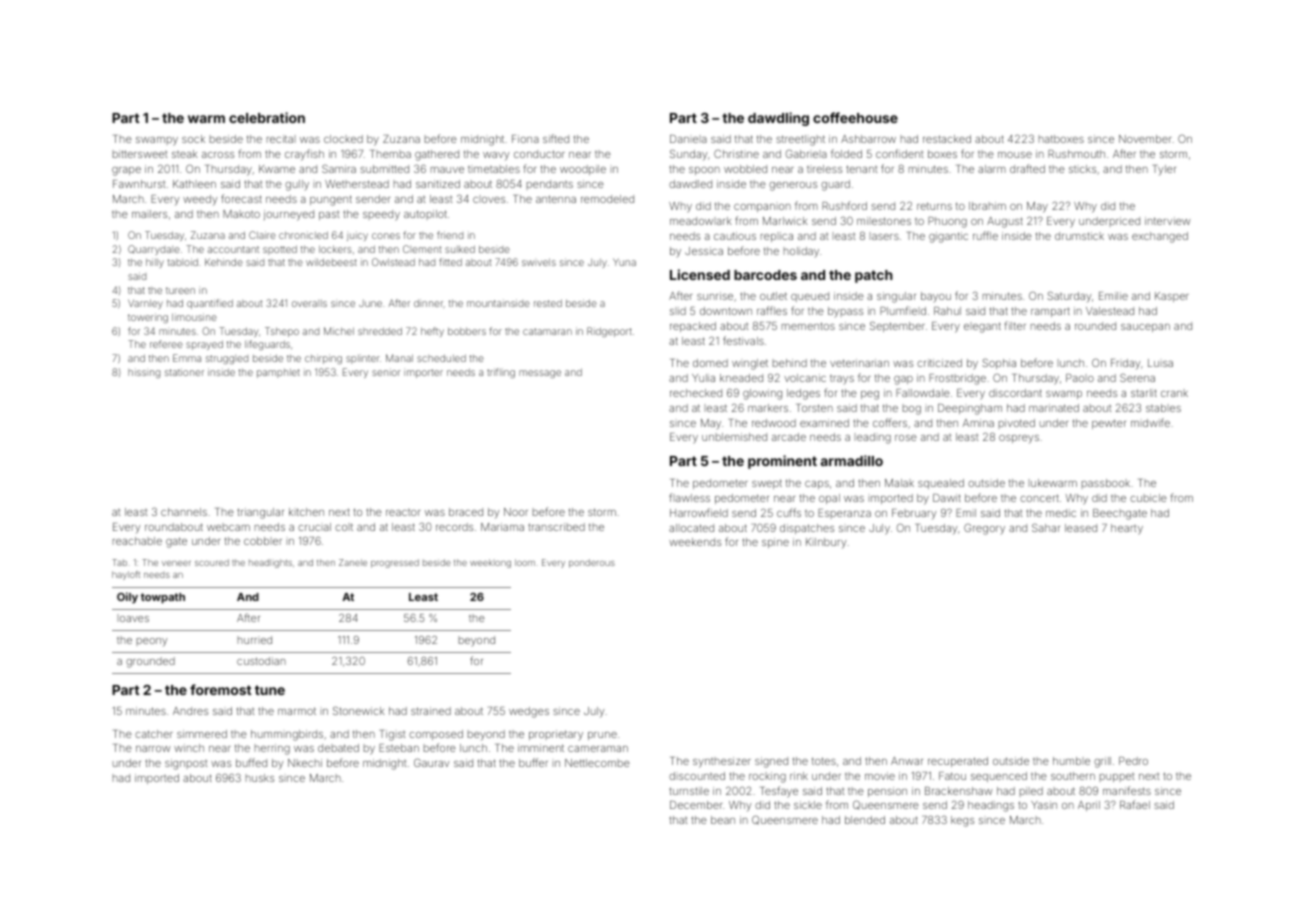 Image resolution: width=1308 pixels, height=924 pixels. What do you see at coordinates (363, 359) in the screenshot?
I see `splinter` at bounding box center [363, 359].
